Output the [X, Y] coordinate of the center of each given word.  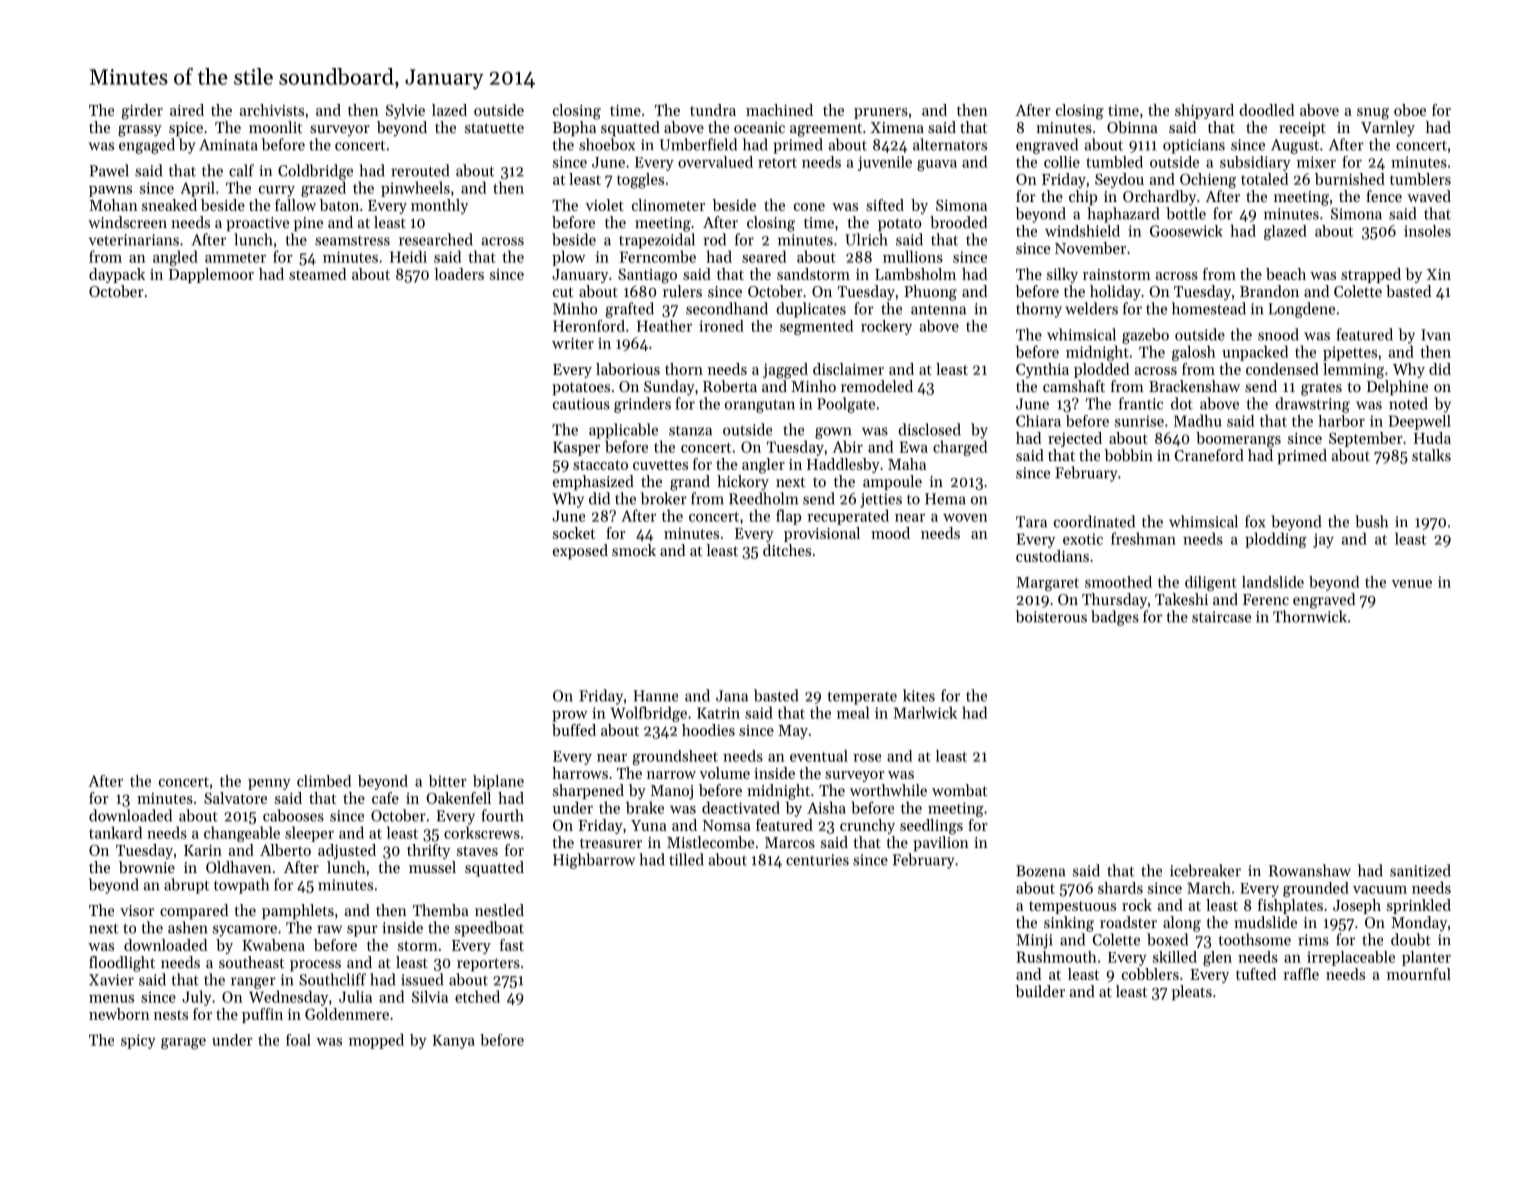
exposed [580, 551]
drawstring [1312, 405]
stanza [690, 431]
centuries [817, 860]
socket [574, 533]
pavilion [941, 843]
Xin [1439, 274]
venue [1411, 584]
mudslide [1265, 922]
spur [362, 931]
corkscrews [482, 832]
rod [715, 239]
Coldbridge [315, 172]
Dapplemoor [211, 275]
